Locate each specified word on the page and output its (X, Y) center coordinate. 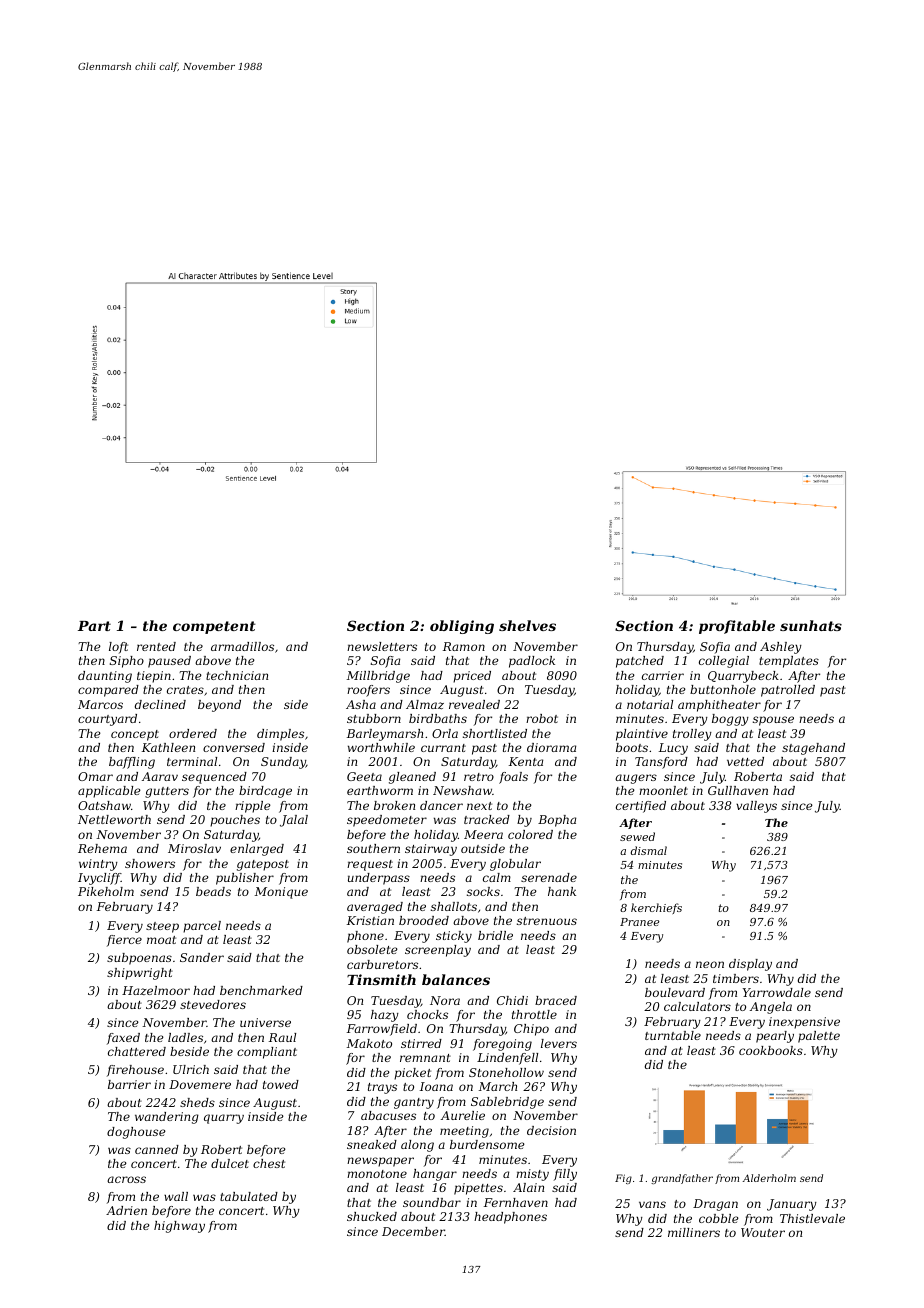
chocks (427, 1014)
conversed (234, 747)
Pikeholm (106, 891)
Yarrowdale (777, 992)
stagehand (813, 749)
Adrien (126, 1210)
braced (556, 1000)
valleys (756, 807)
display (750, 965)
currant (443, 748)
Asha (361, 704)
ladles (185, 1037)
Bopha (557, 821)
